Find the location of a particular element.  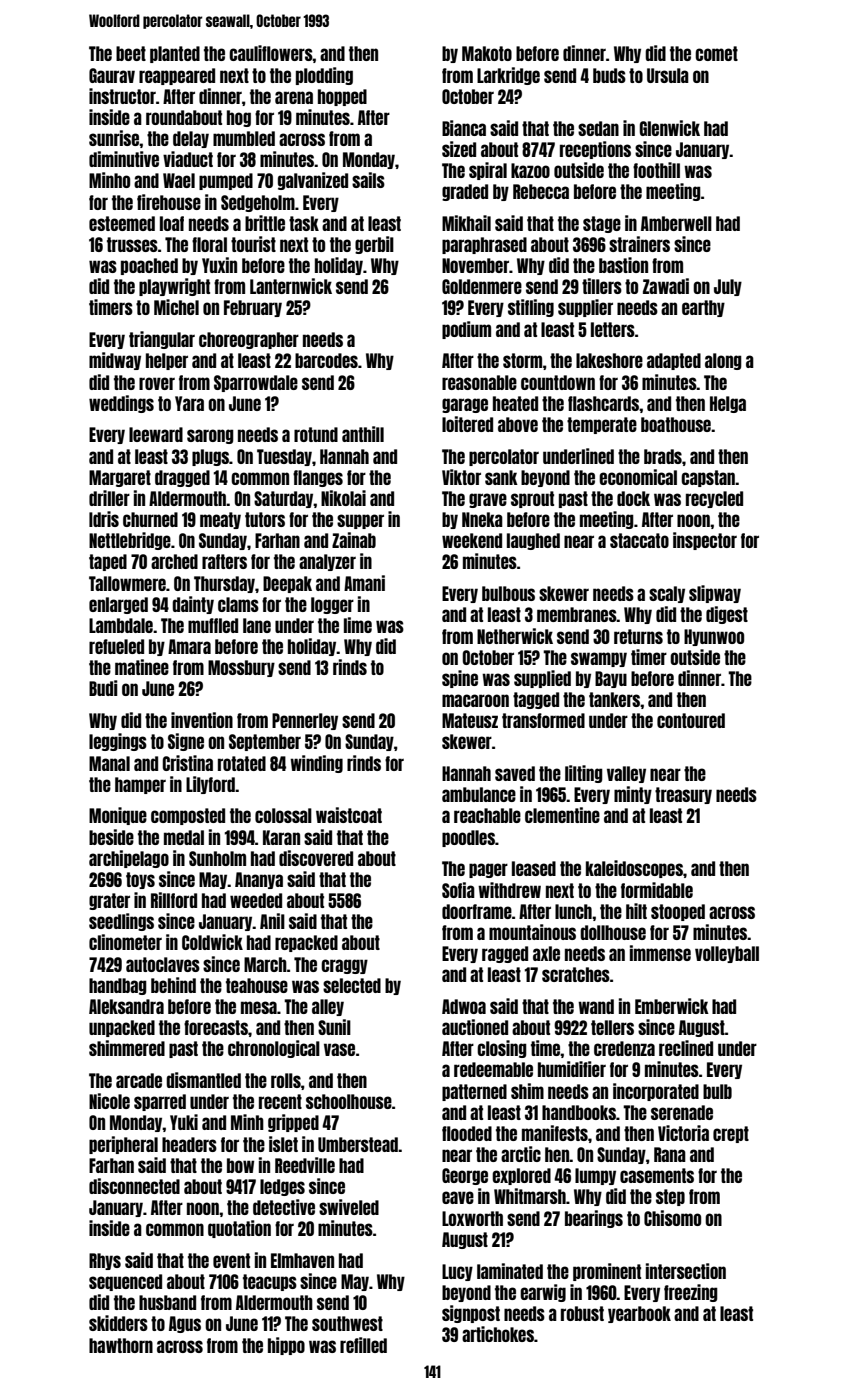

saved is located at coordinates (515, 773).
